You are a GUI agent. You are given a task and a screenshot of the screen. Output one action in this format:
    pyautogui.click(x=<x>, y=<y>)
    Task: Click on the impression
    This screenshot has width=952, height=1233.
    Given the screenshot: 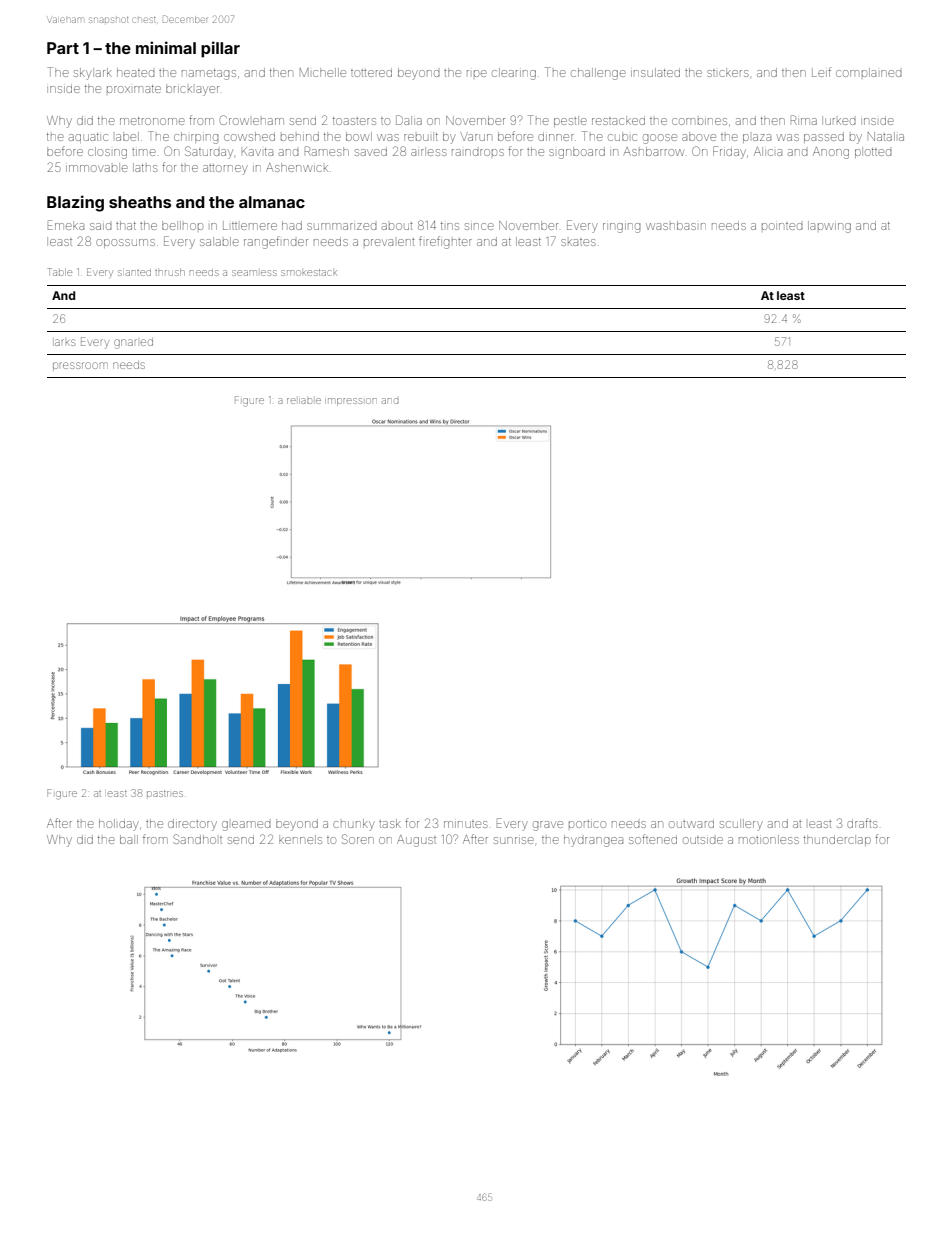 What is the action you would take?
    pyautogui.click(x=350, y=402)
